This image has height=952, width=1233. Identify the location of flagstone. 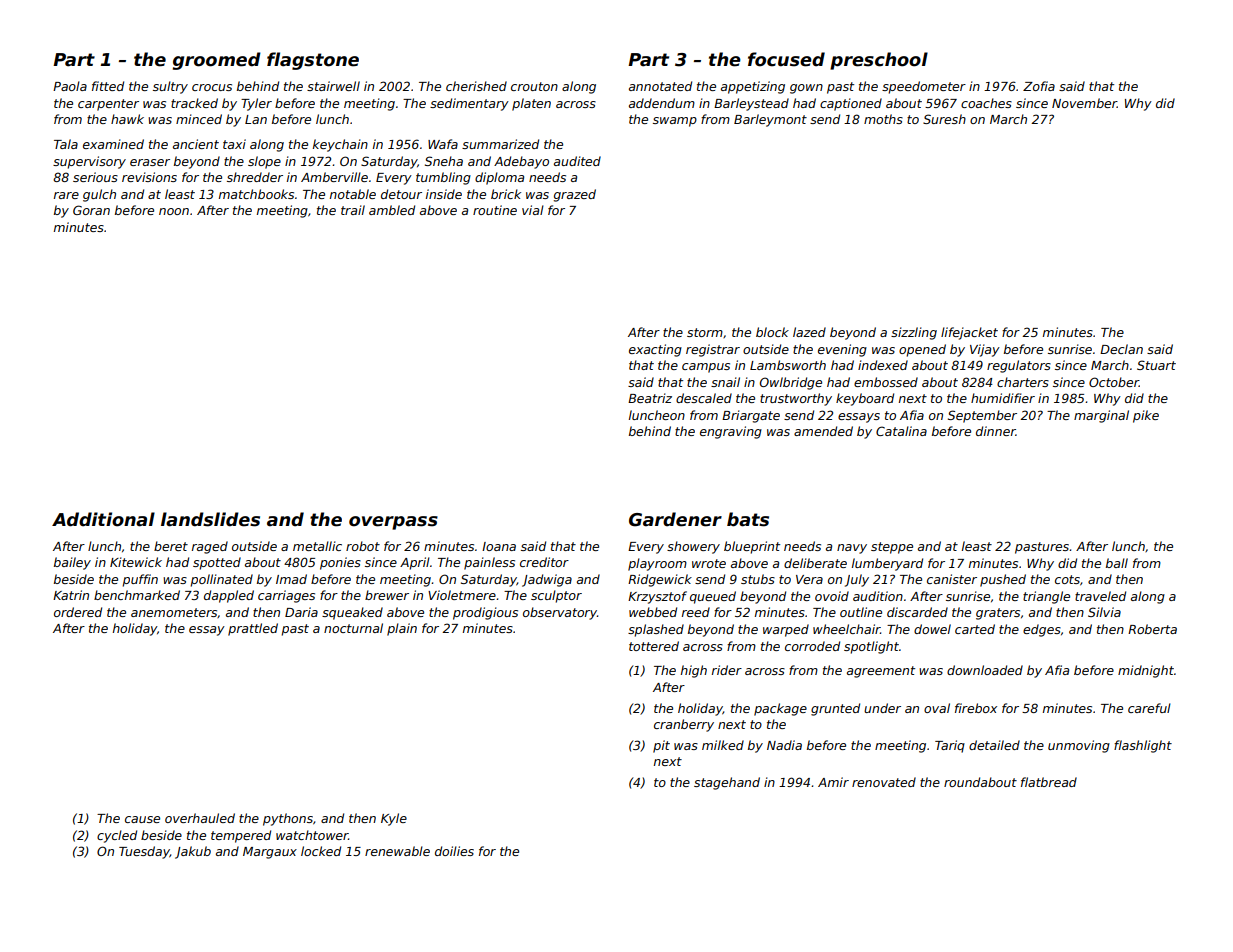
(313, 61).
